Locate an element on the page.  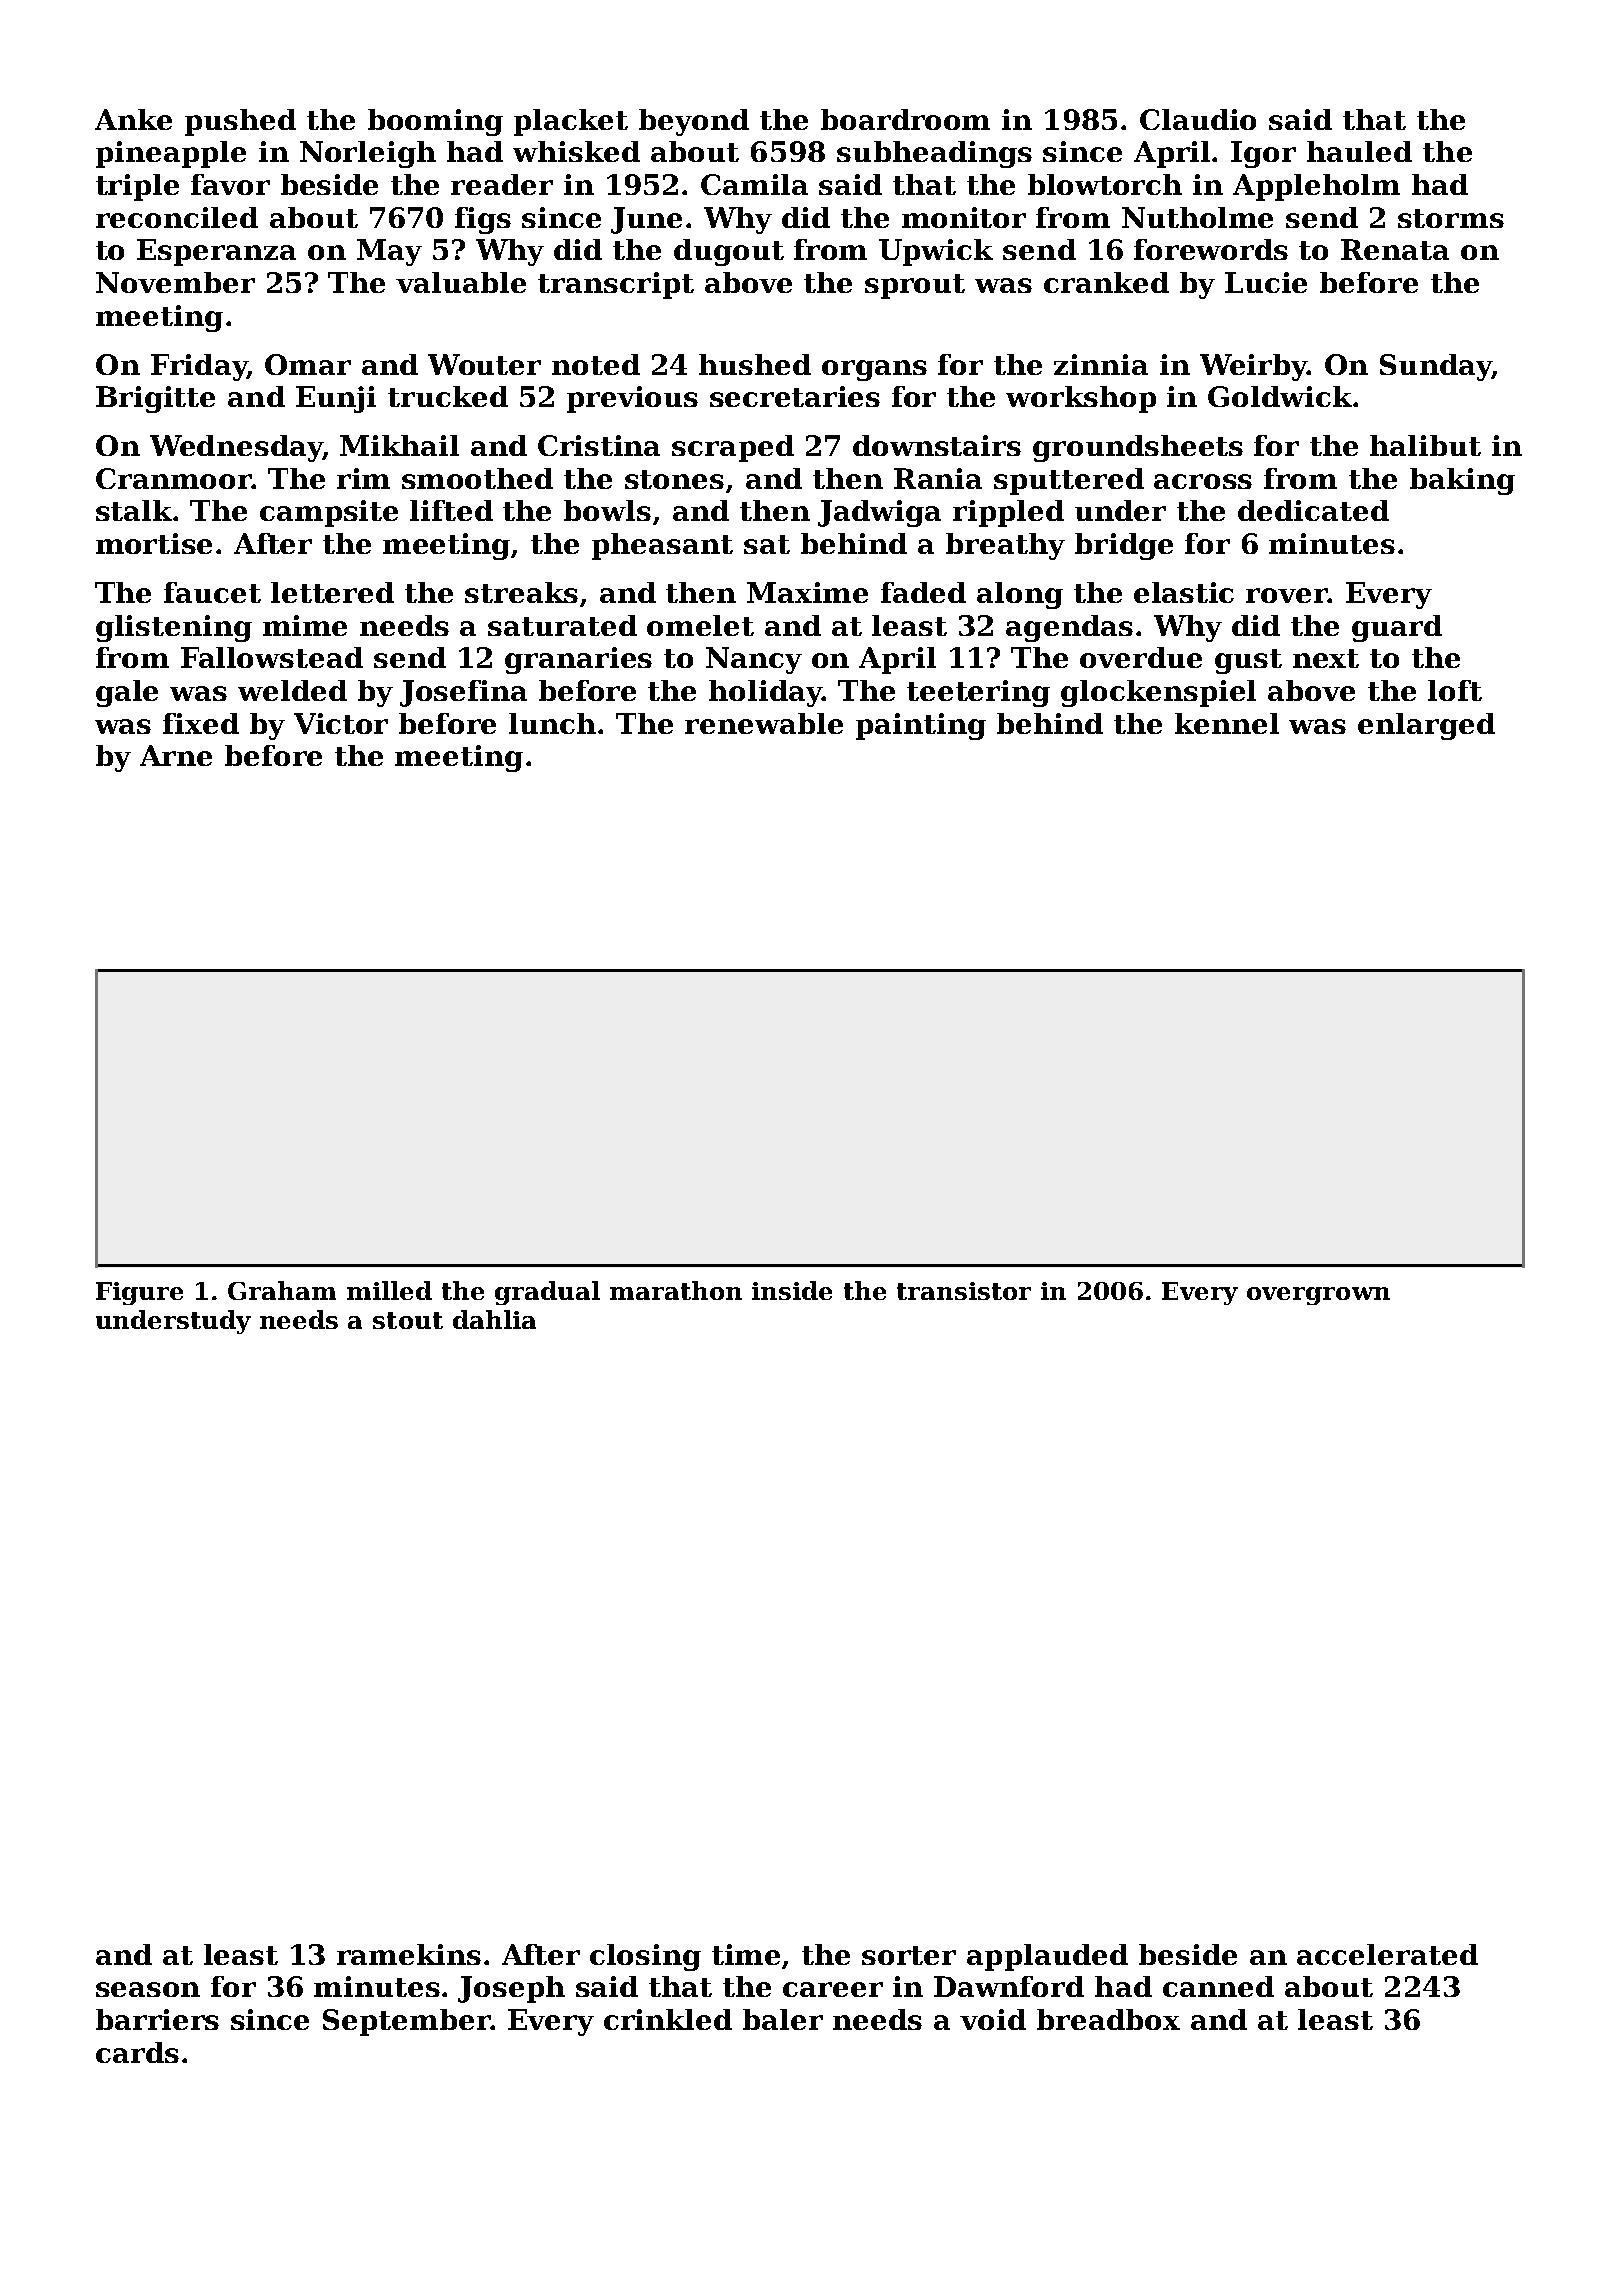
sorter is located at coordinates (909, 1955).
